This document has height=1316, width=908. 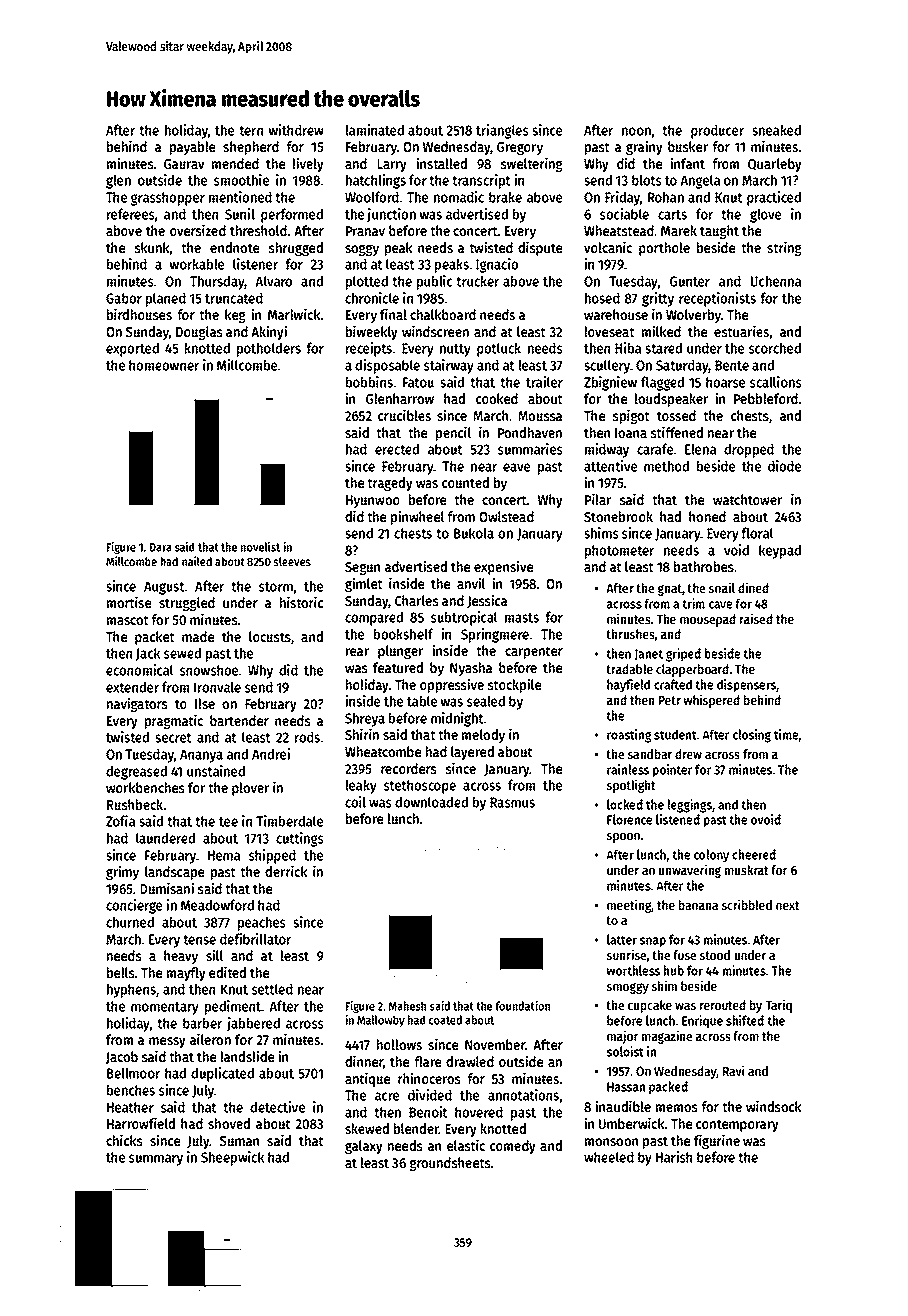 I want to click on extender, so click(x=132, y=687).
